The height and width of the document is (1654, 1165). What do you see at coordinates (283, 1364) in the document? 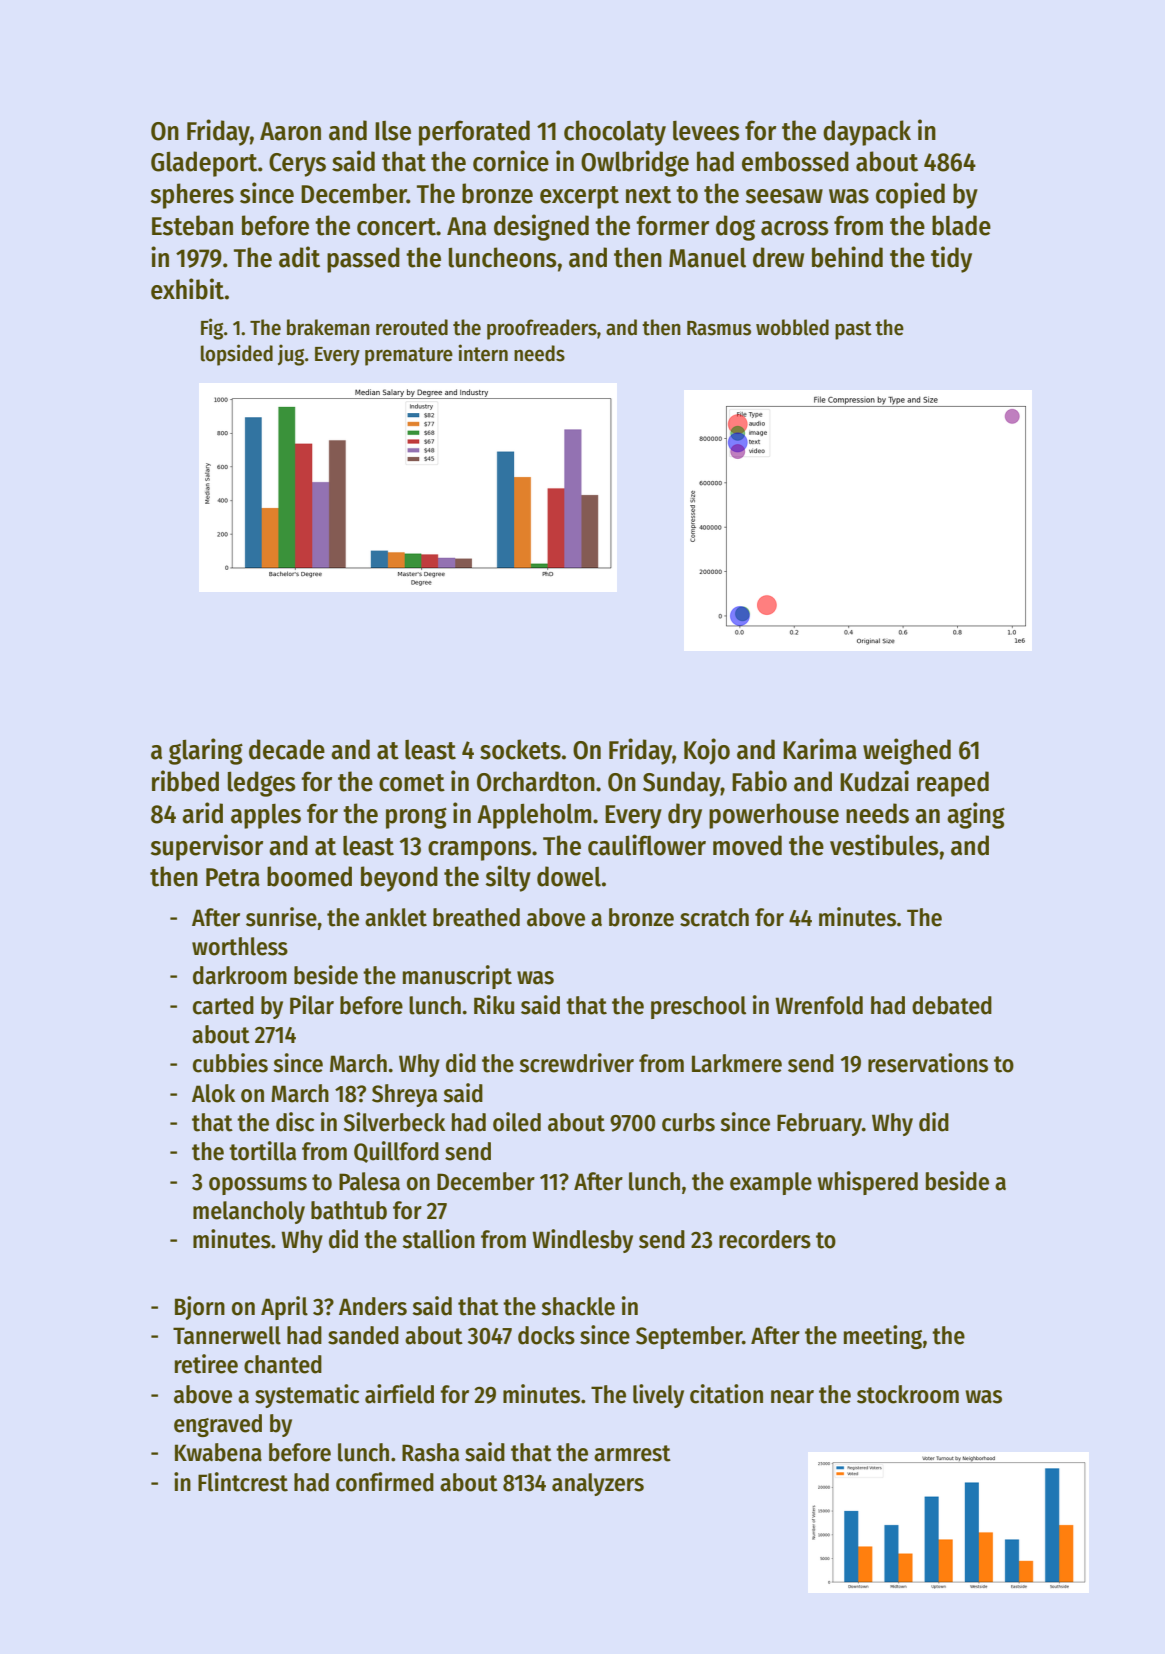
I see `chanted` at bounding box center [283, 1364].
